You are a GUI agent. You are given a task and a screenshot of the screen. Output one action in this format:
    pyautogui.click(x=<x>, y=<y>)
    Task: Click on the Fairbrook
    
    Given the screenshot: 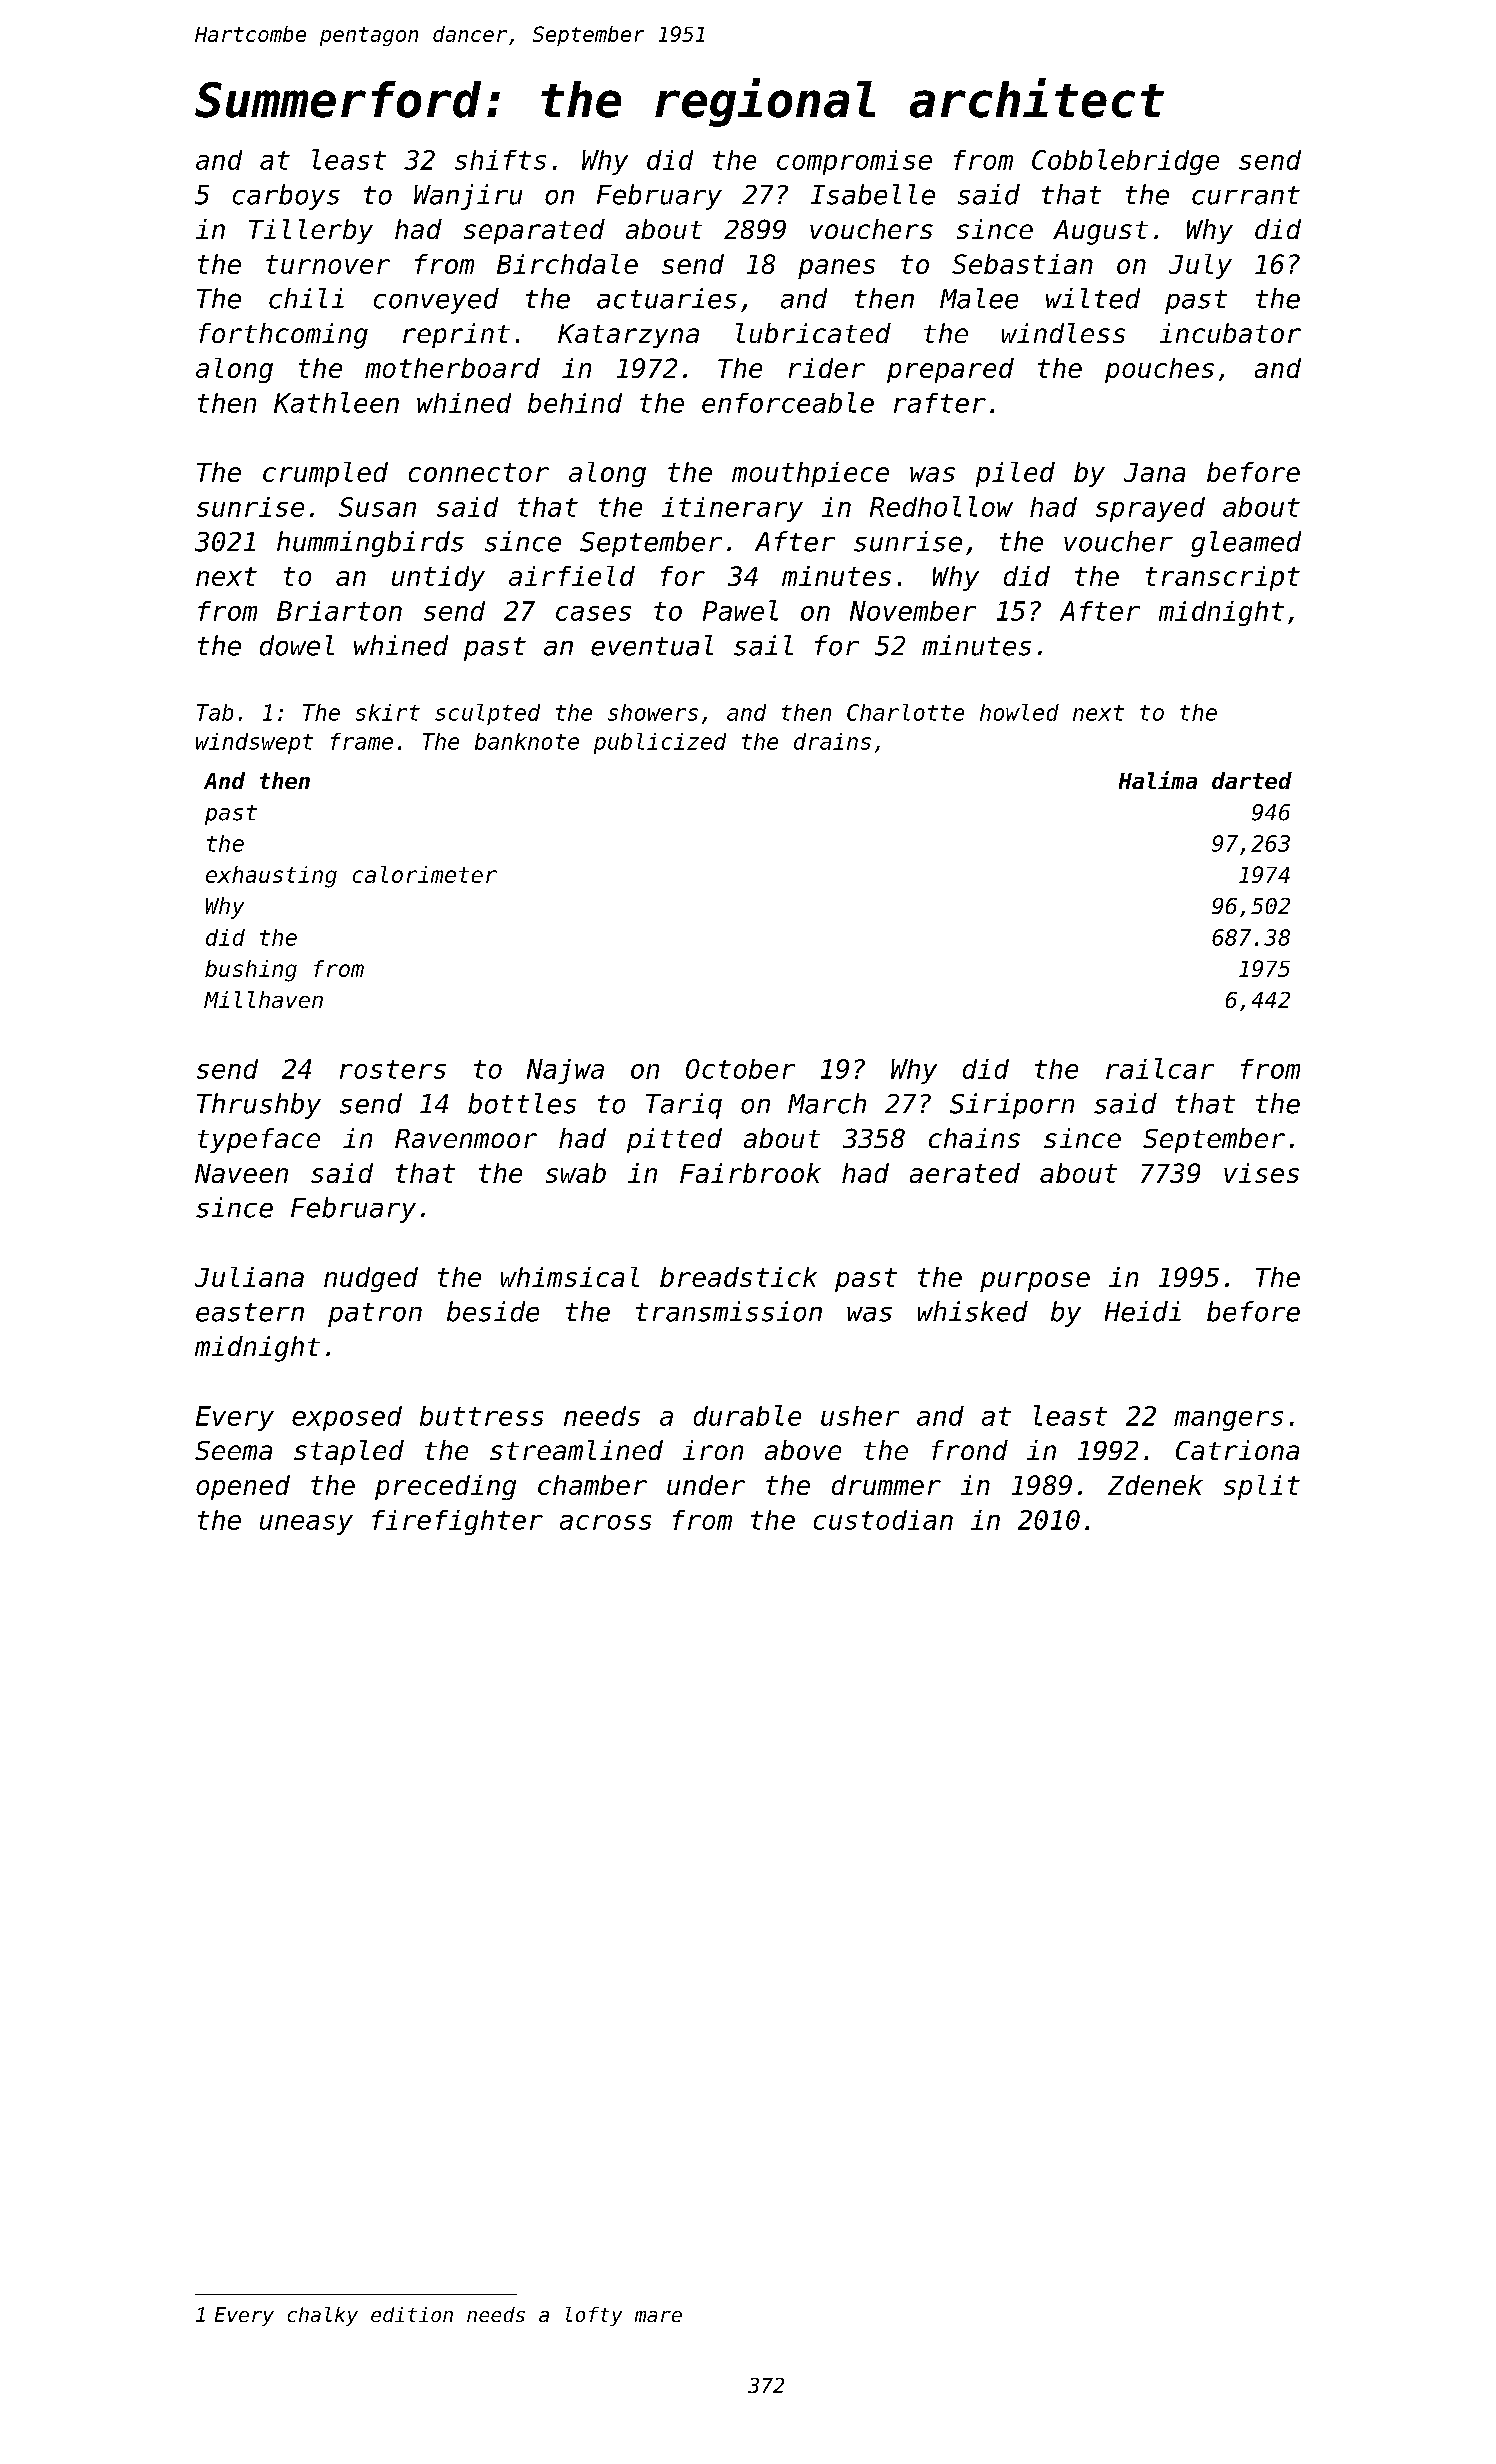 What is the action you would take?
    pyautogui.click(x=750, y=1173)
